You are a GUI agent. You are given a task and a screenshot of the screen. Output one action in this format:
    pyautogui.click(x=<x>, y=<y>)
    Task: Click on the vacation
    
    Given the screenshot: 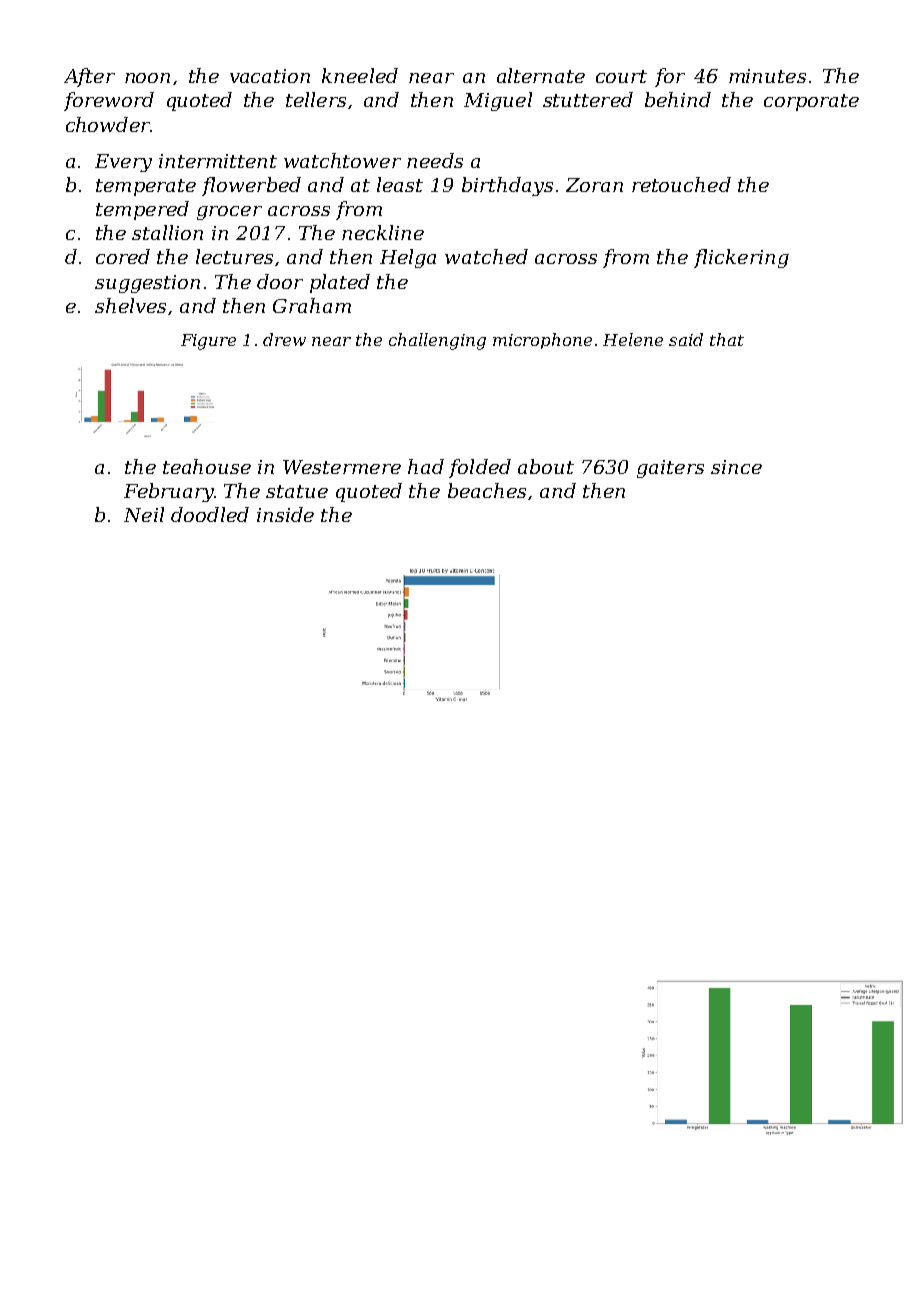 What is the action you would take?
    pyautogui.click(x=270, y=76)
